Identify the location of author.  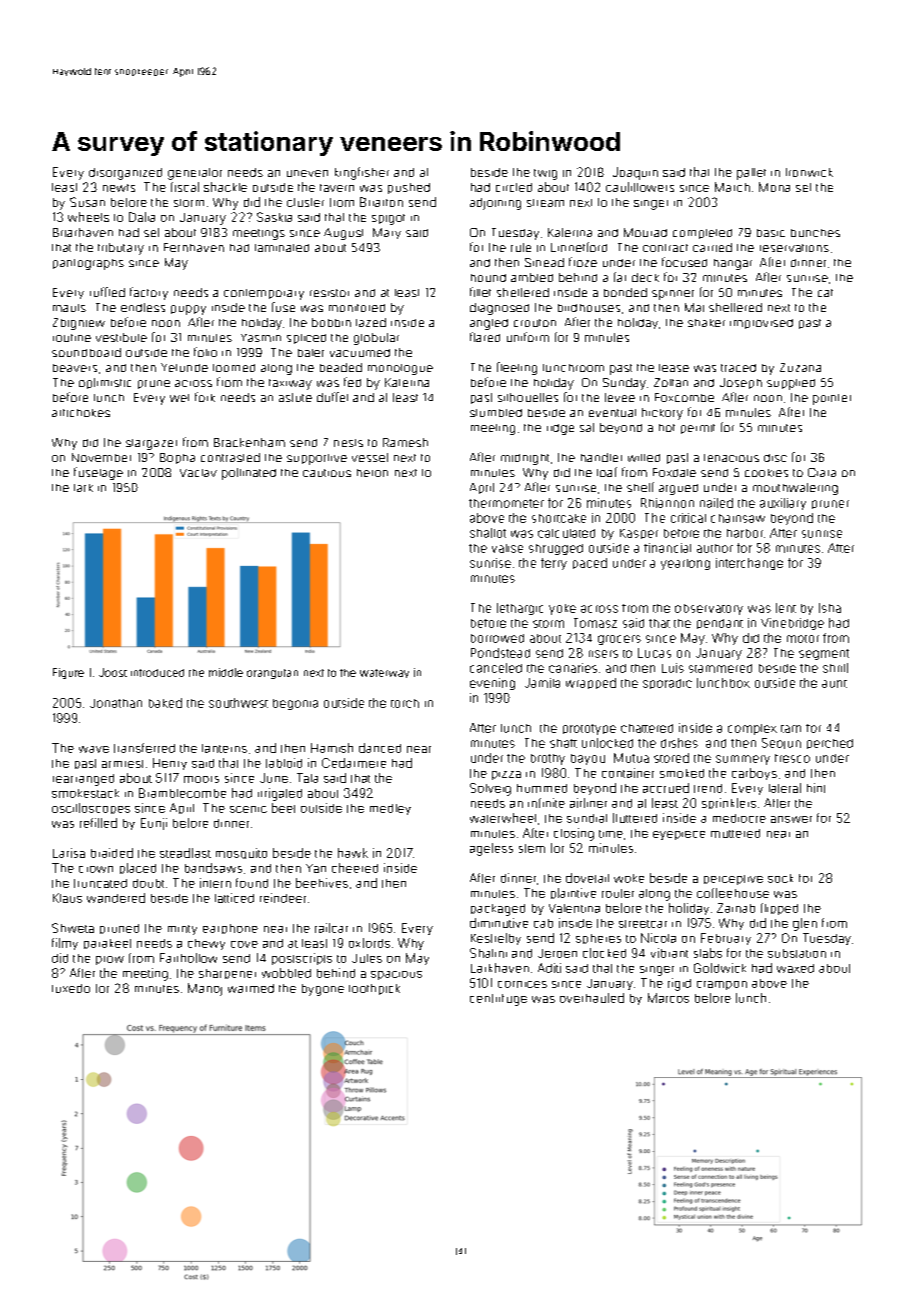
(715, 548).
